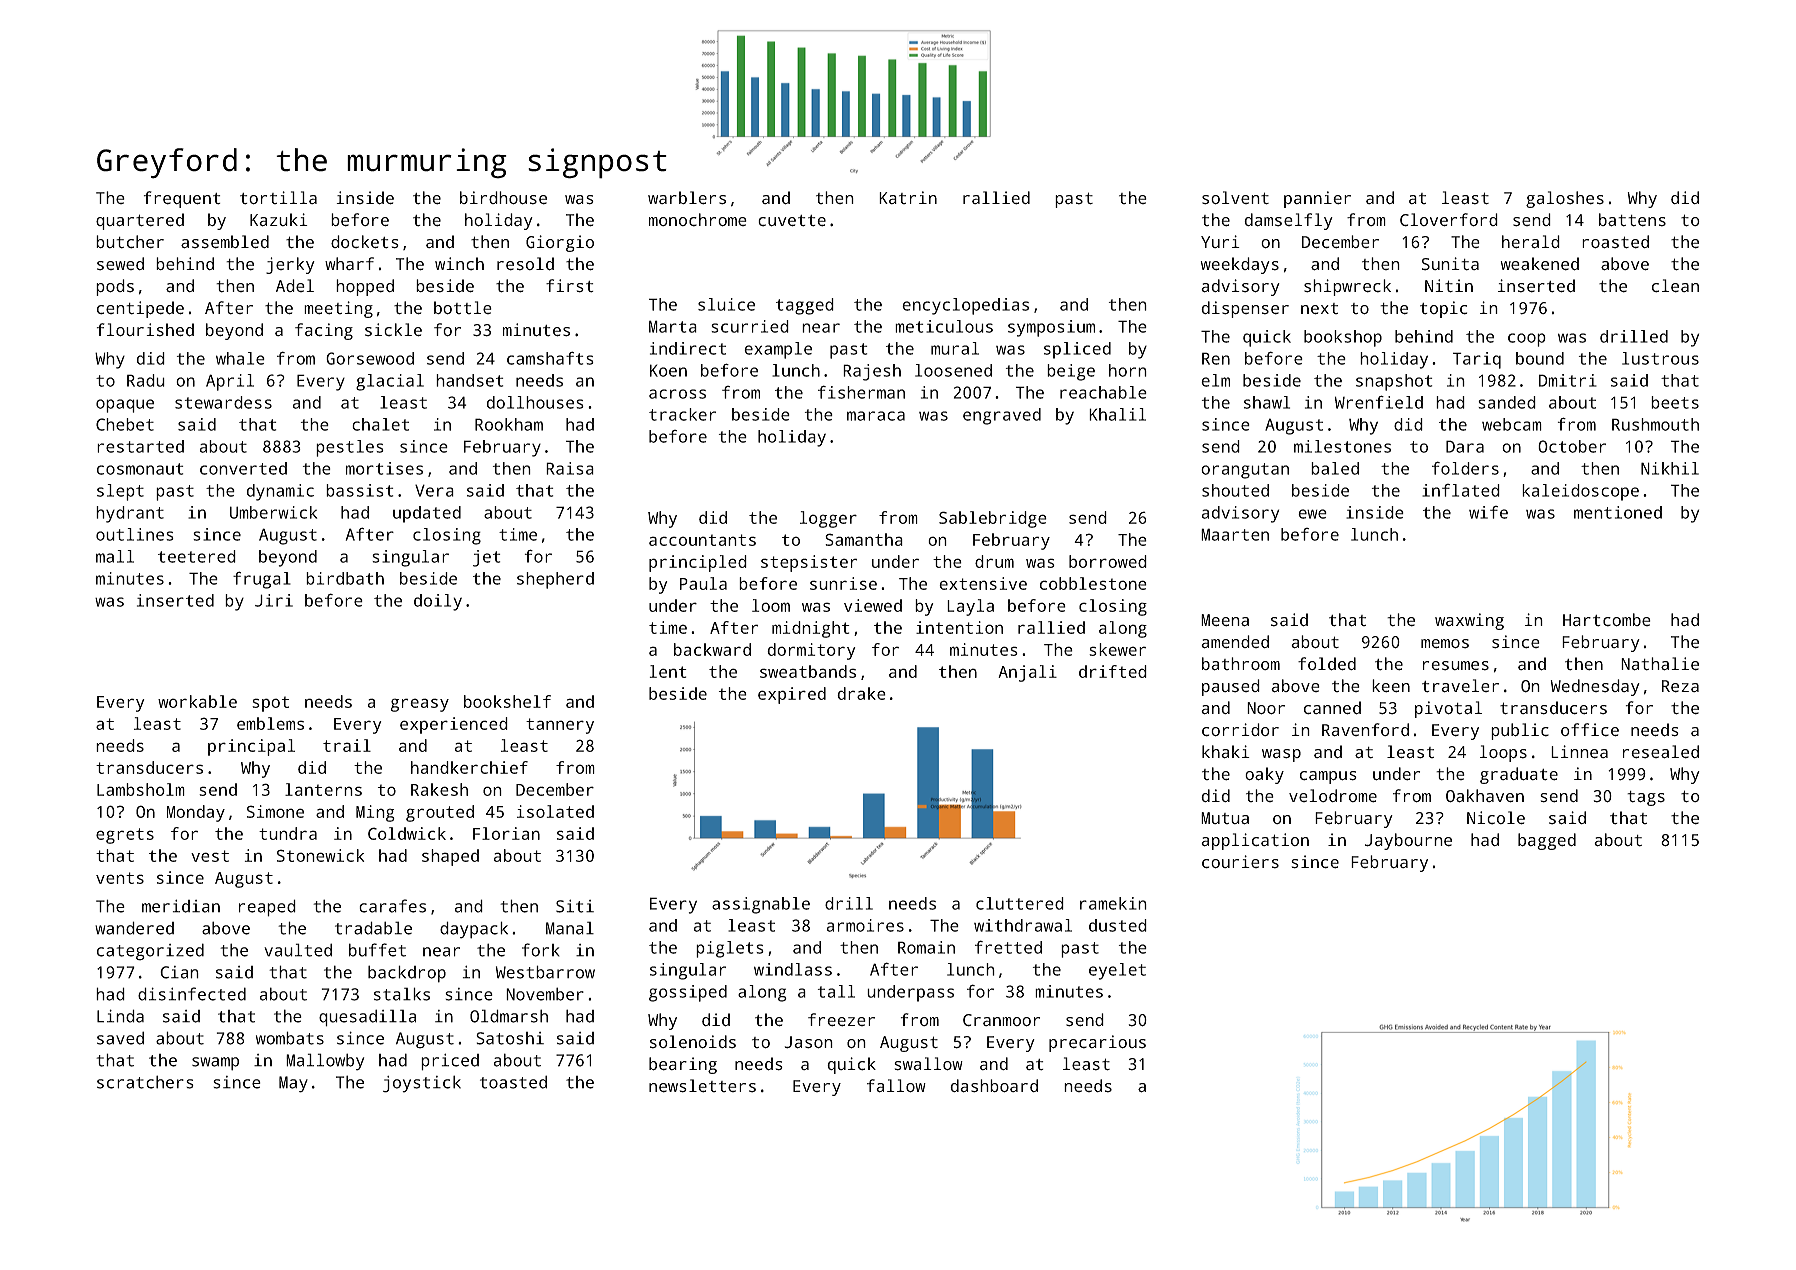 The width and height of the screenshot is (1796, 1270). I want to click on isolated, so click(555, 811).
